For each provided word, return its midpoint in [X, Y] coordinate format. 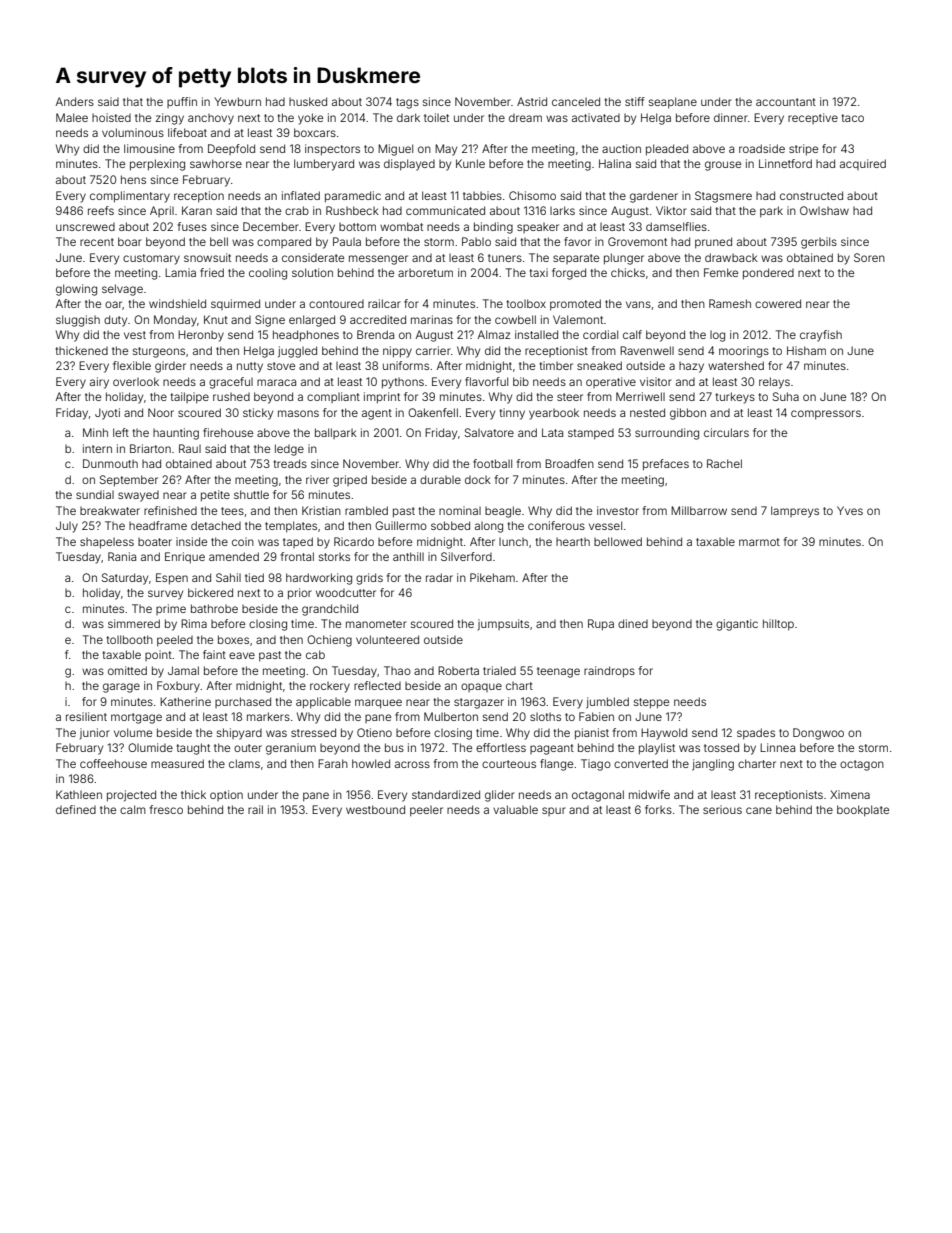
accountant [786, 102]
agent [377, 414]
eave [242, 655]
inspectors [332, 150]
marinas [432, 319]
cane [759, 810]
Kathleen [79, 794]
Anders [75, 101]
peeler [426, 811]
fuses [192, 226]
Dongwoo [818, 734]
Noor [161, 412]
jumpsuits [503, 624]
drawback [731, 257]
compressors [826, 415]
